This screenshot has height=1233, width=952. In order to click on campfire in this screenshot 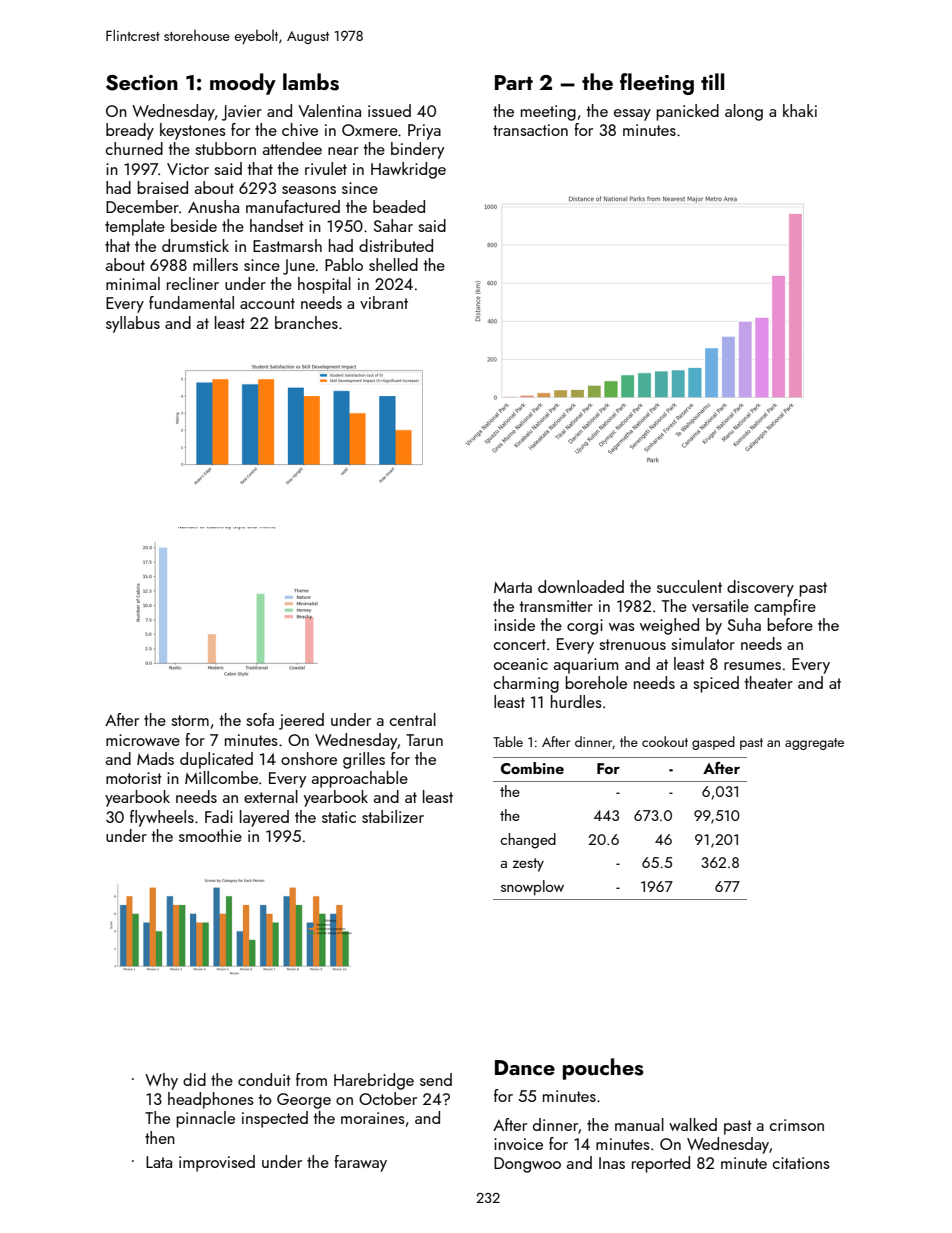, I will do `click(785, 607)`.
